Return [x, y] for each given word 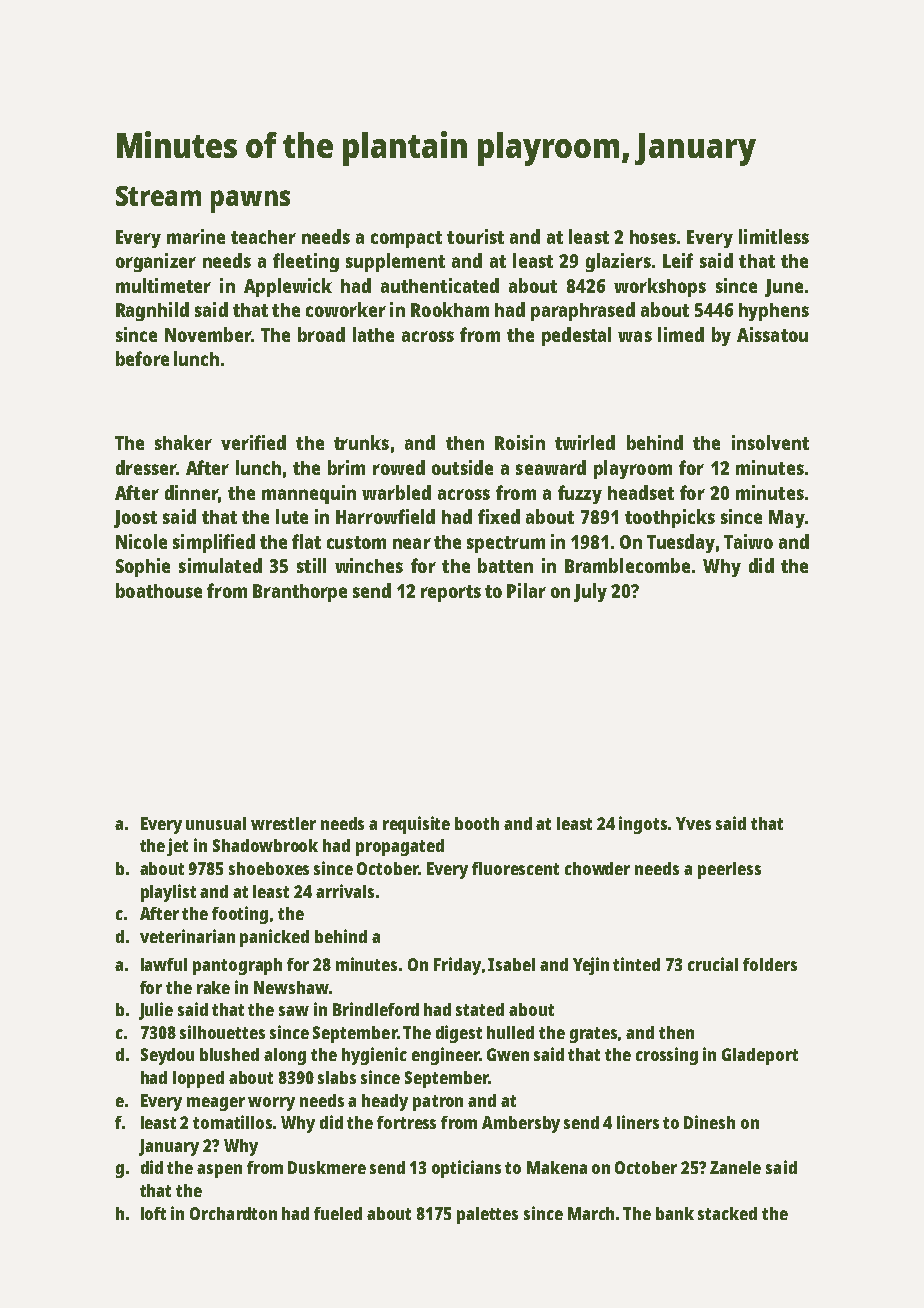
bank [675, 1213]
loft [153, 1213]
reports [451, 593]
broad [321, 334]
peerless [729, 870]
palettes [487, 1215]
